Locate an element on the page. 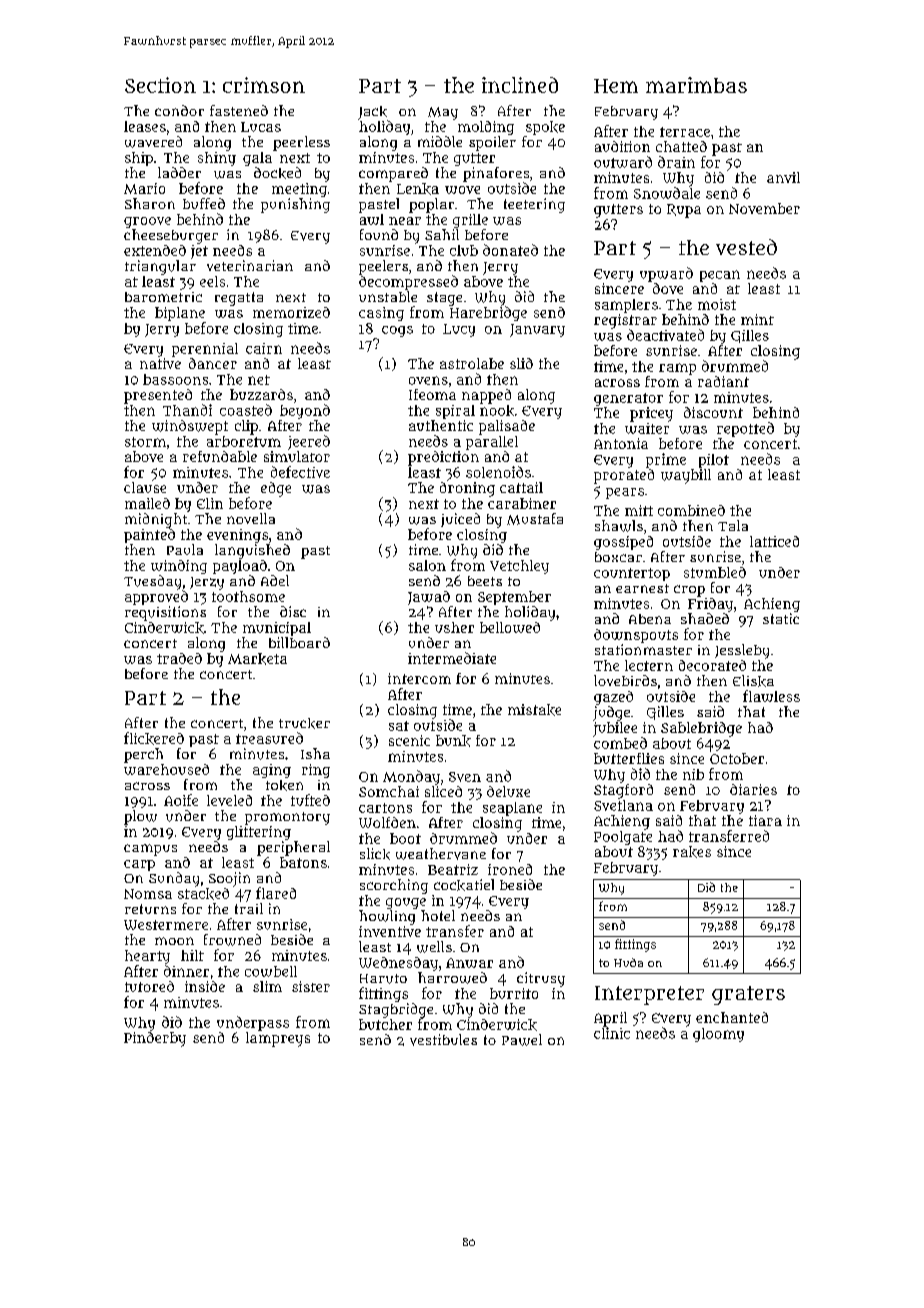 The image size is (924, 1308). crop is located at coordinates (689, 591).
